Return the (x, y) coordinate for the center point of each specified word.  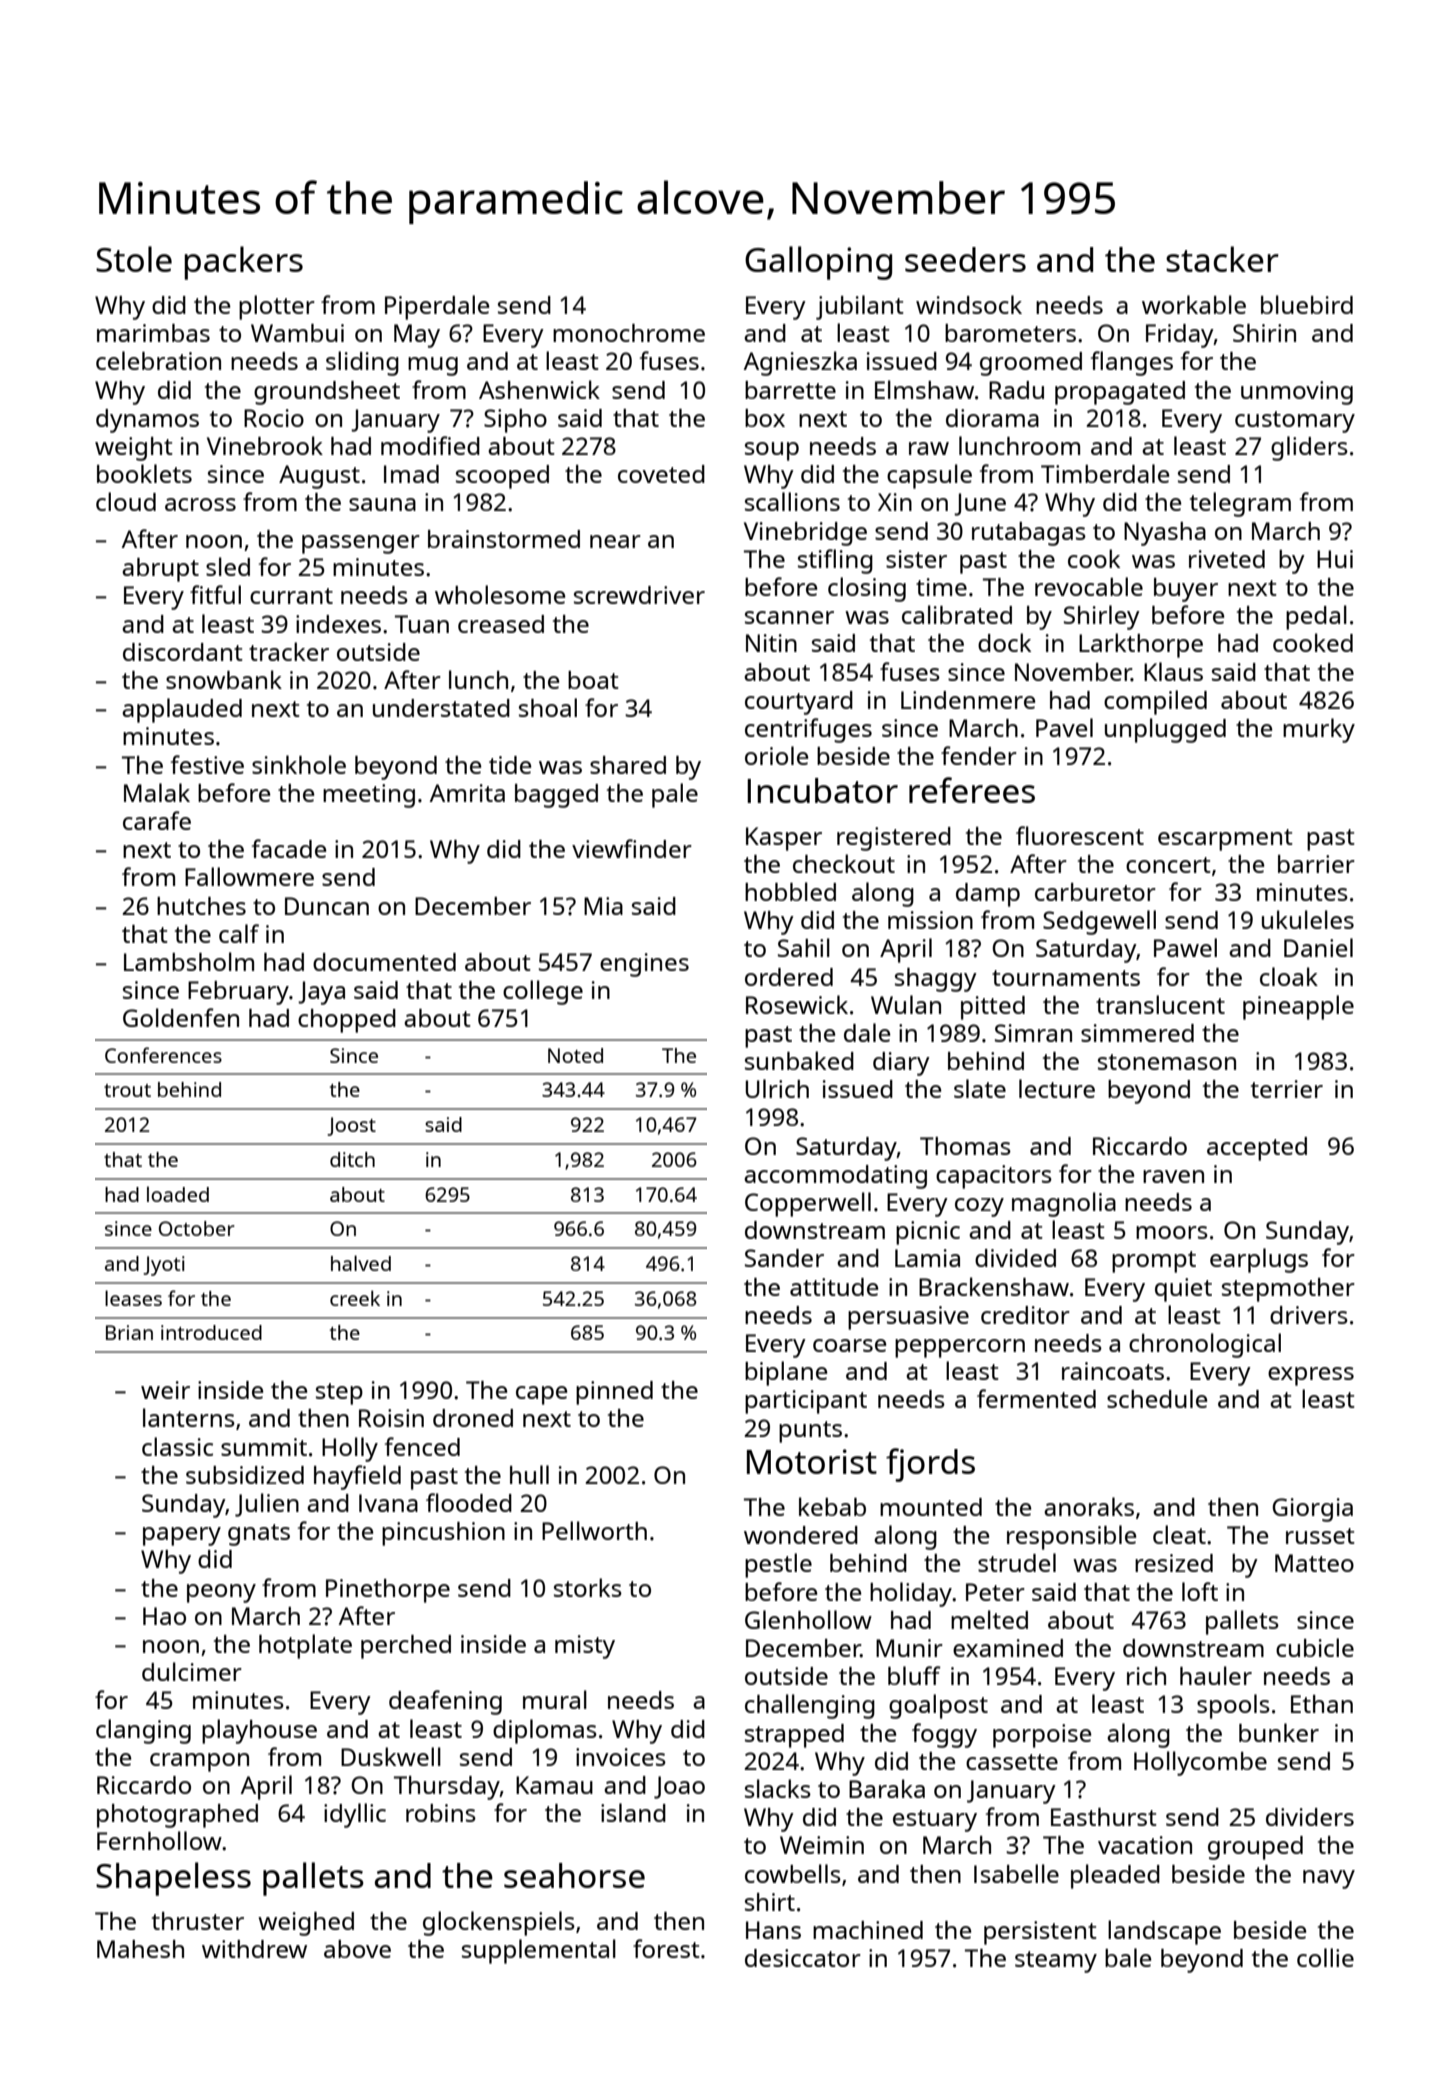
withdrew (254, 1949)
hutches (201, 906)
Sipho (515, 421)
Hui (1335, 559)
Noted (575, 1055)
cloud (126, 501)
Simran (1033, 1033)
